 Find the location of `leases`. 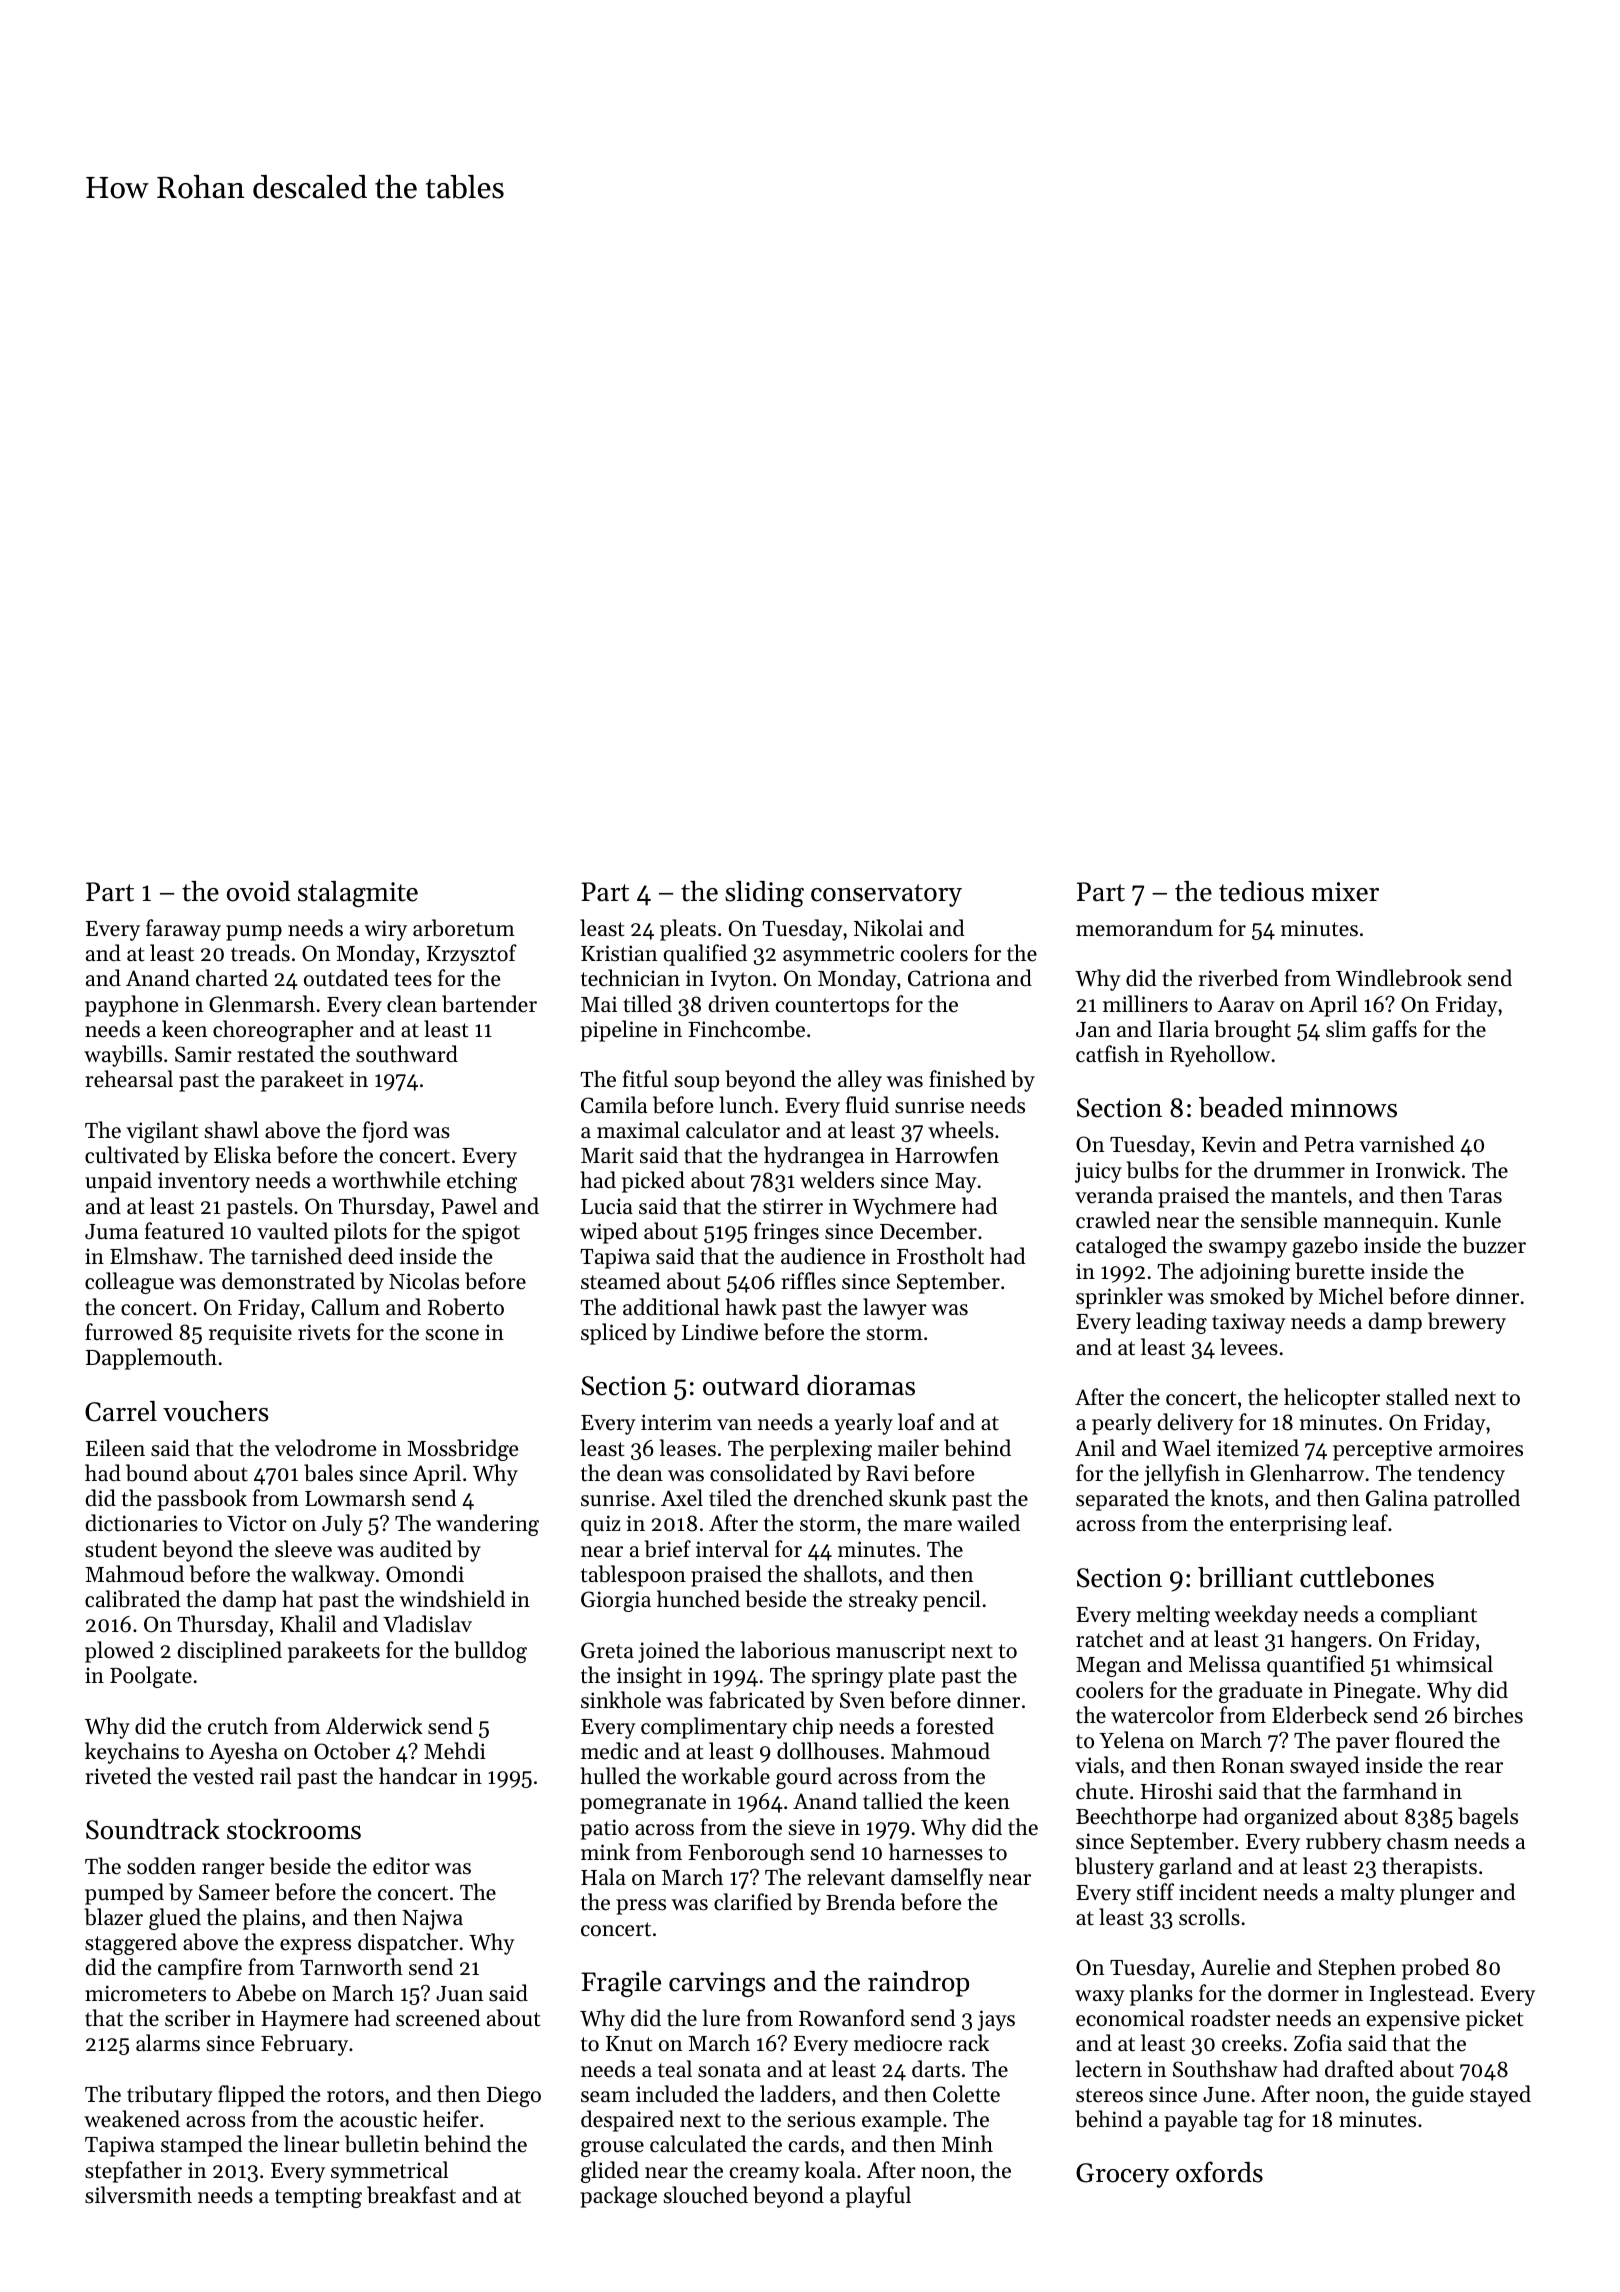

leases is located at coordinates (688, 1448).
